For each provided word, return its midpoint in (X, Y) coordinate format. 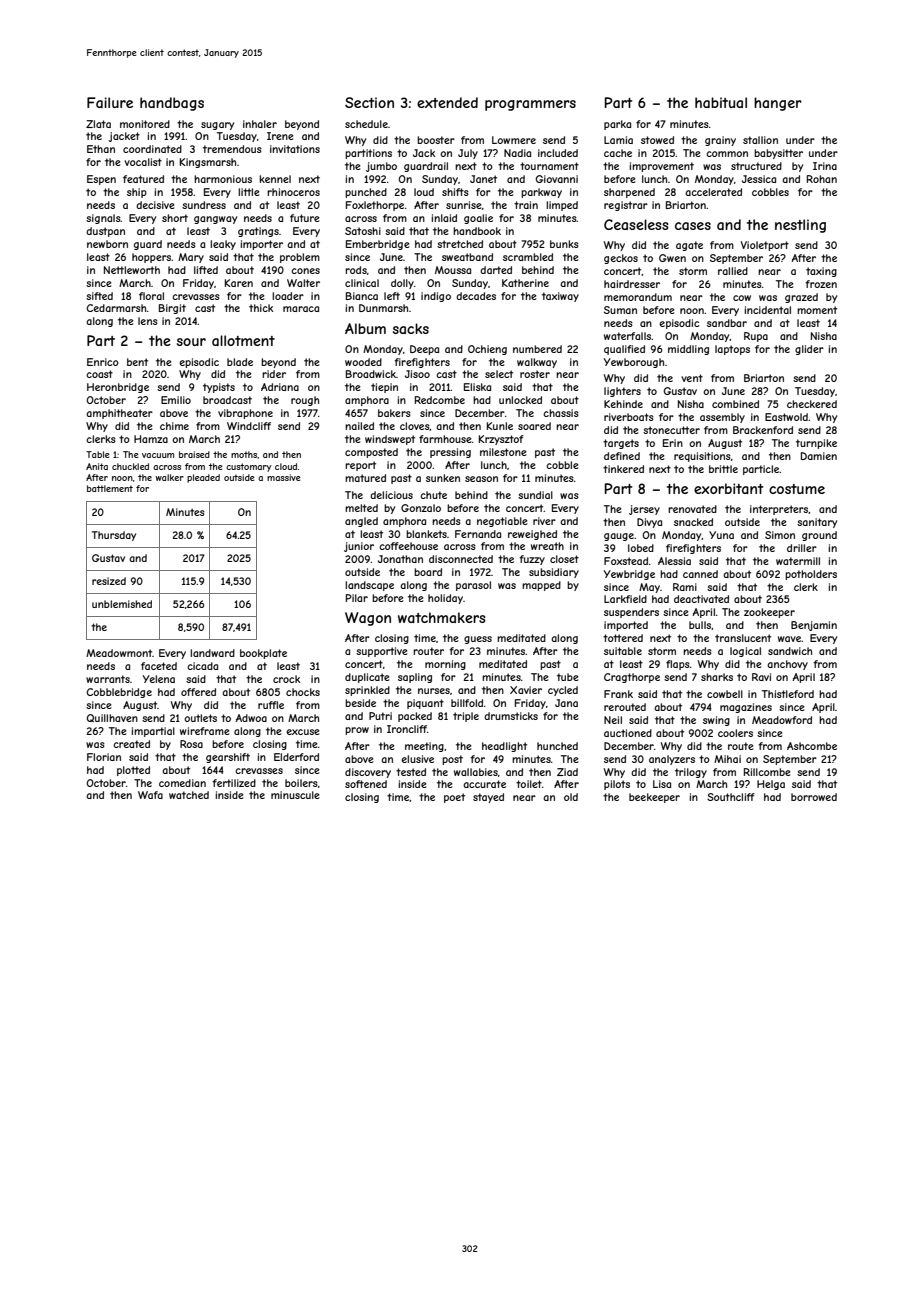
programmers (530, 105)
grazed (801, 298)
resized (109, 581)
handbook (477, 231)
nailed (359, 426)
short (175, 218)
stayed (488, 798)
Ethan (101, 149)
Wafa (150, 795)
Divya (649, 523)
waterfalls (627, 336)
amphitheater (119, 414)
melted (361, 508)
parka (617, 125)
